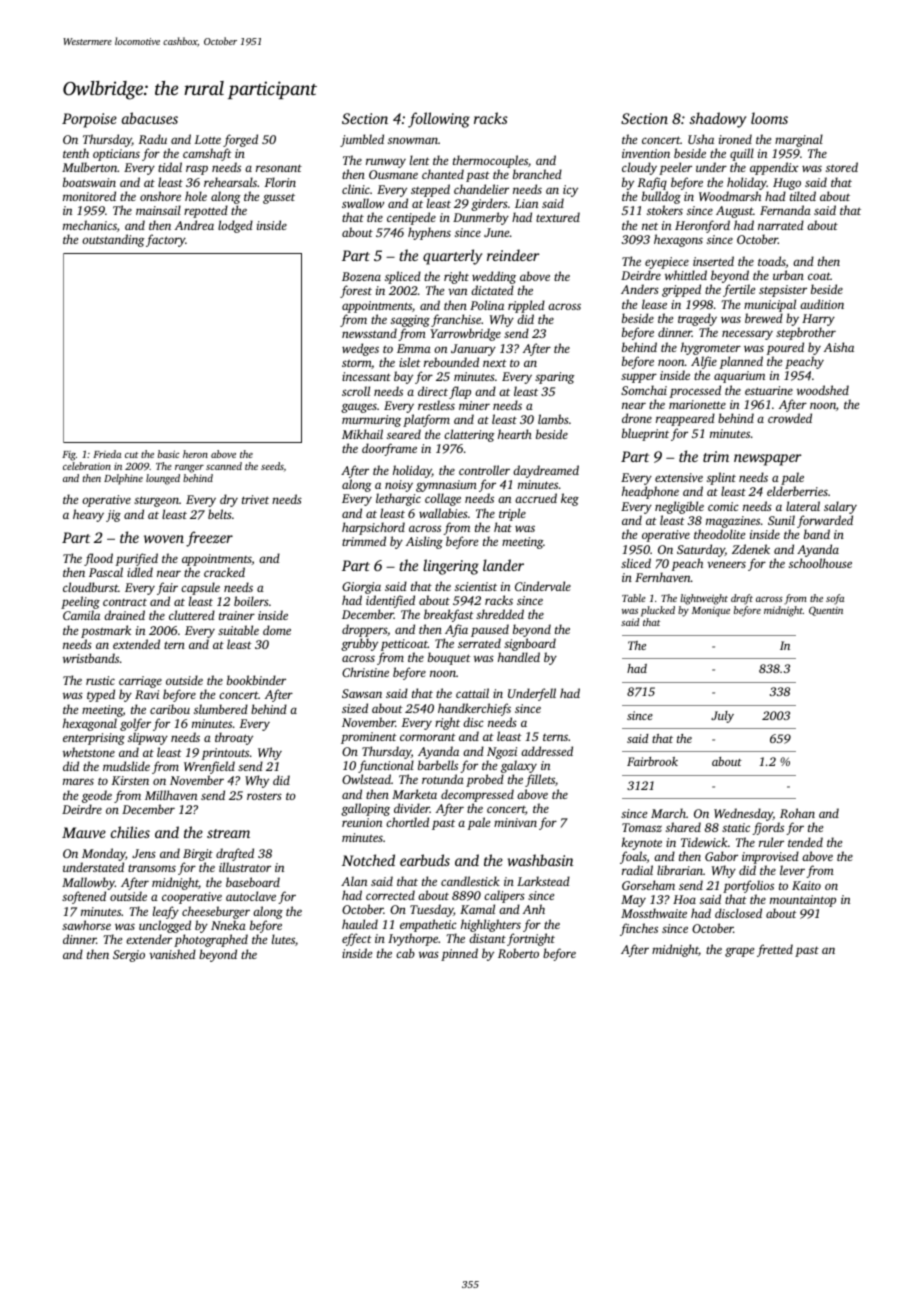 This screenshot has width=924, height=1308. Describe the element at coordinates (356, 291) in the screenshot. I see `forest` at that location.
